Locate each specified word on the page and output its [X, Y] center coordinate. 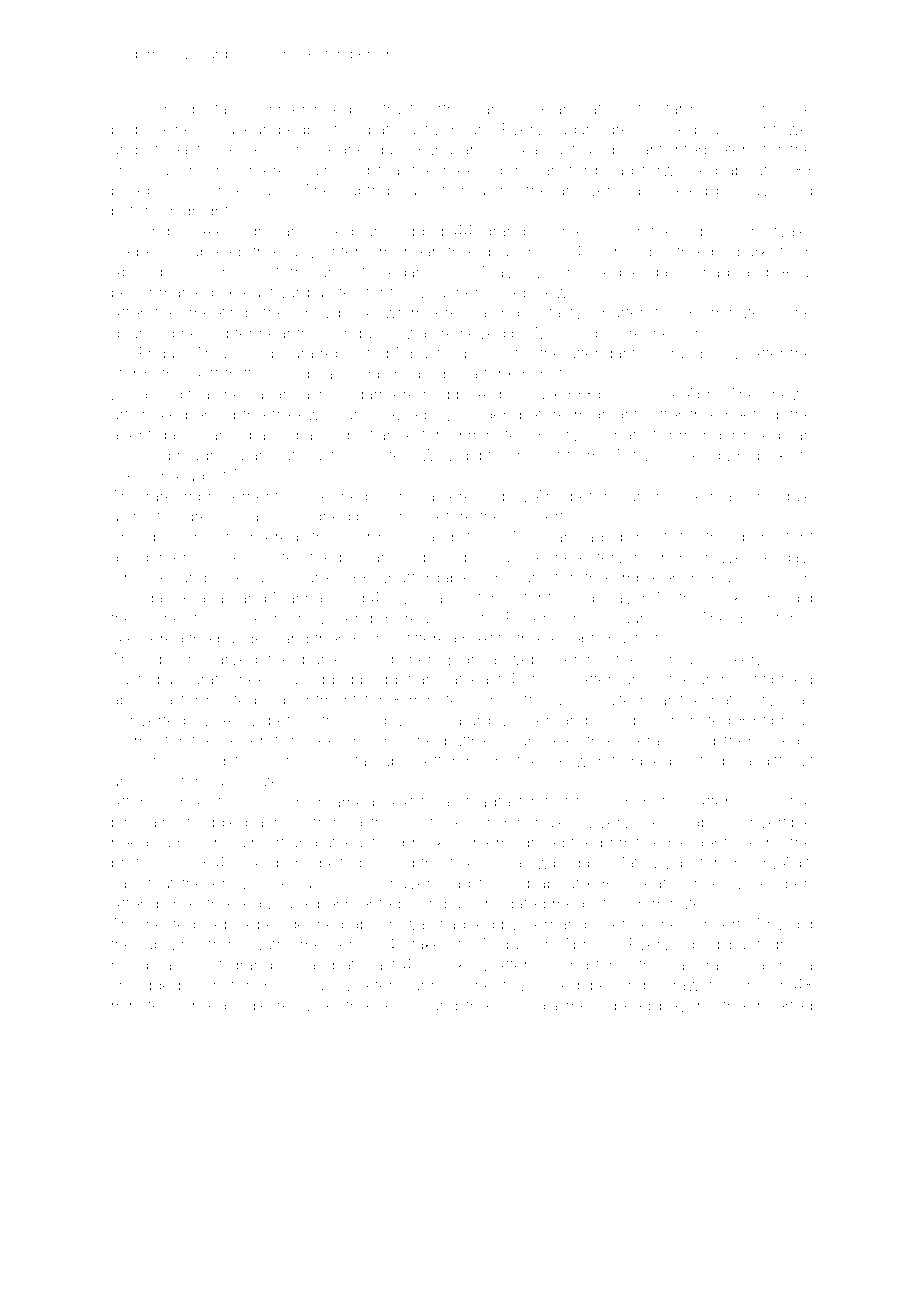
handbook [510, 109]
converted [148, 720]
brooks [427, 843]
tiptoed [787, 680]
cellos [397, 1006]
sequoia [264, 905]
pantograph [771, 946]
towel [792, 129]
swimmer [273, 109]
